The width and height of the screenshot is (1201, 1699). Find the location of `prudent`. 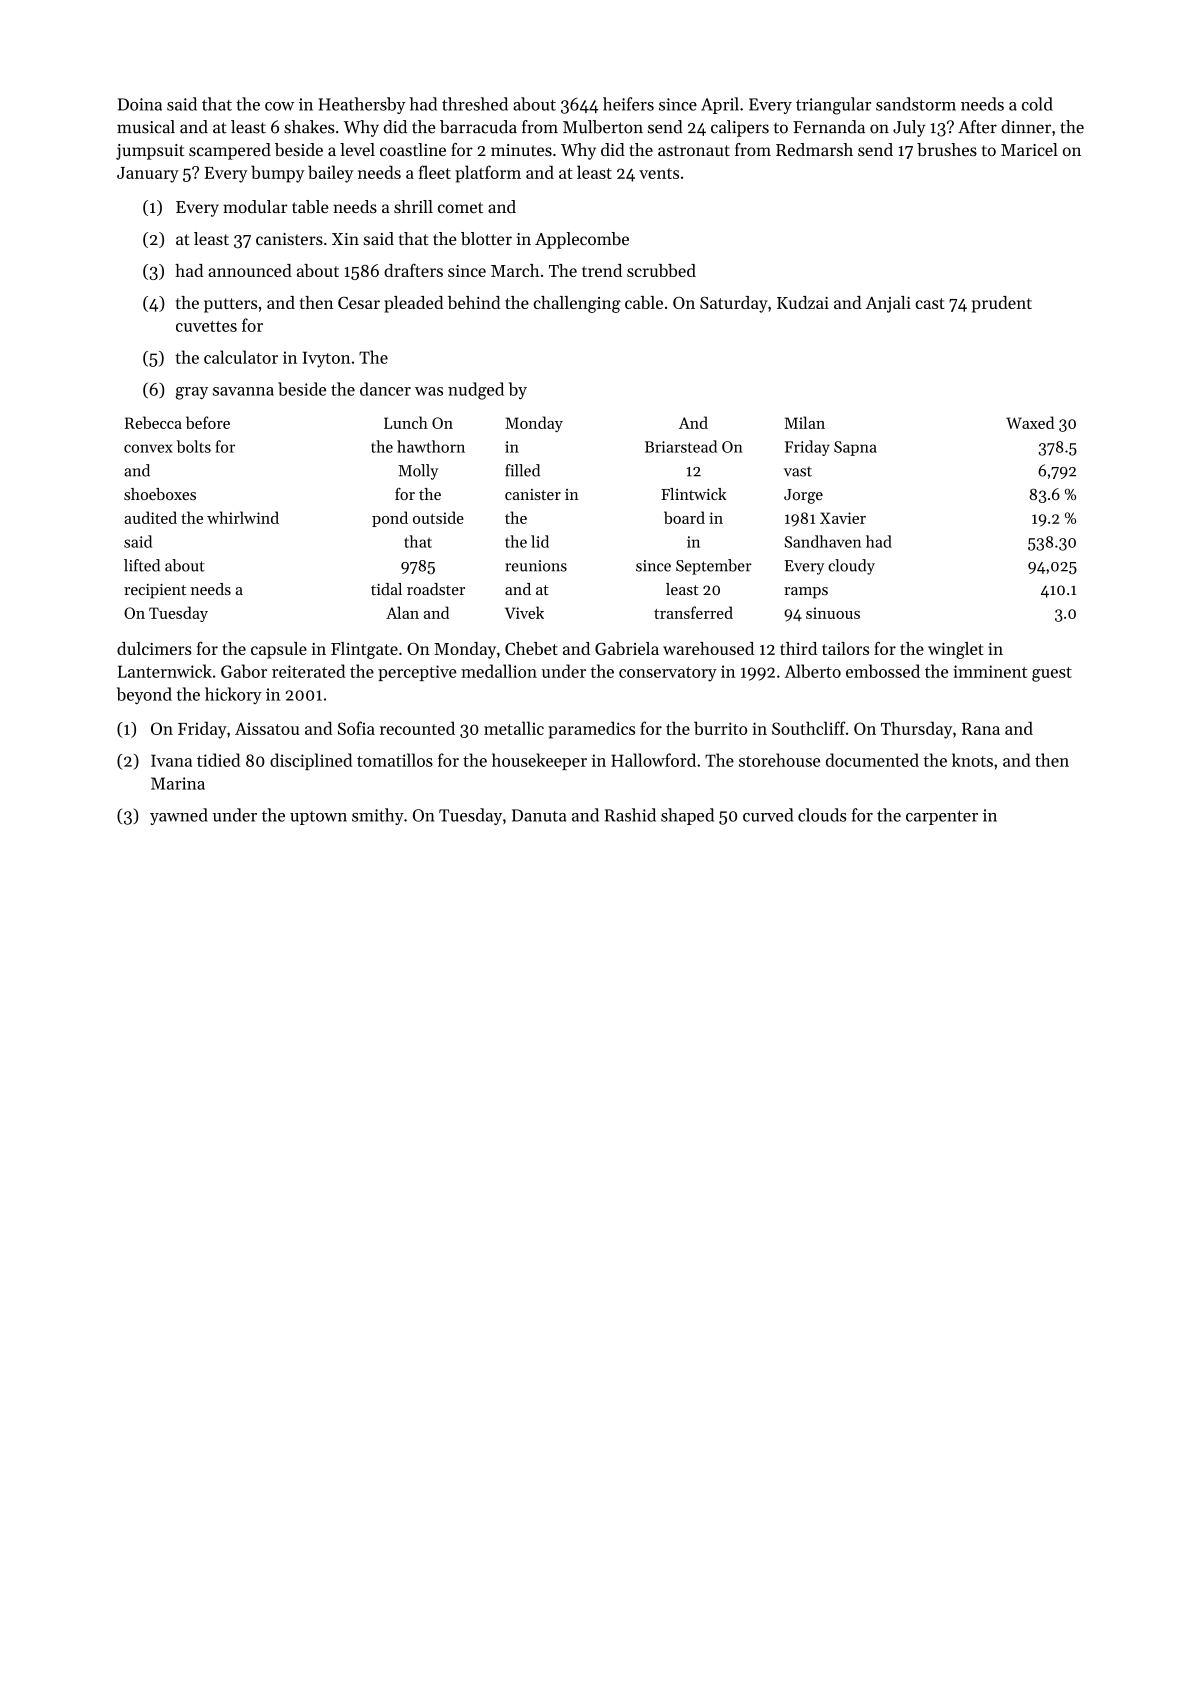

prudent is located at coordinates (1002, 304).
